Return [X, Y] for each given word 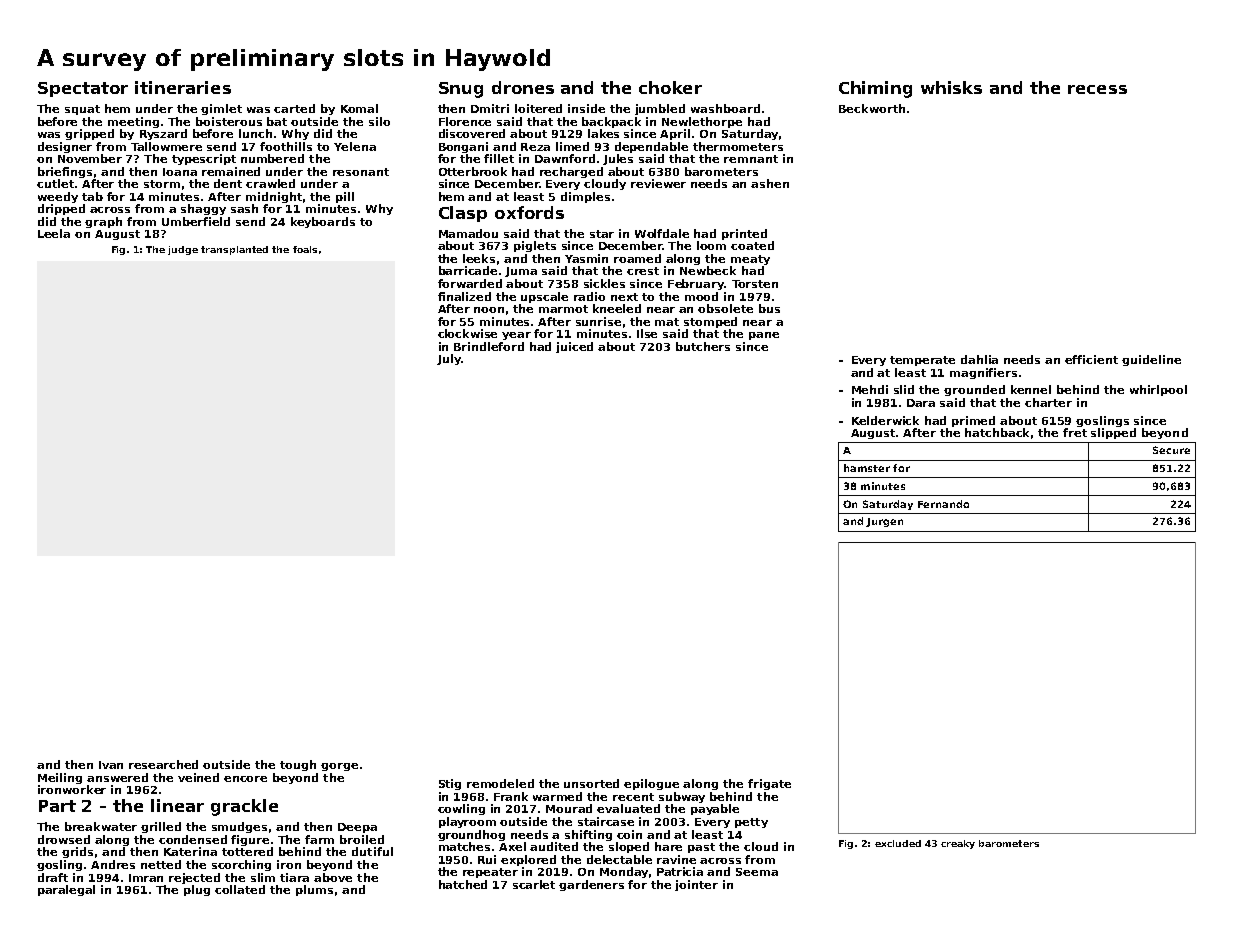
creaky [958, 844]
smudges [239, 827]
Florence [465, 121]
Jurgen [884, 522]
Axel [512, 846]
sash [244, 208]
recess [1097, 89]
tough [298, 765]
